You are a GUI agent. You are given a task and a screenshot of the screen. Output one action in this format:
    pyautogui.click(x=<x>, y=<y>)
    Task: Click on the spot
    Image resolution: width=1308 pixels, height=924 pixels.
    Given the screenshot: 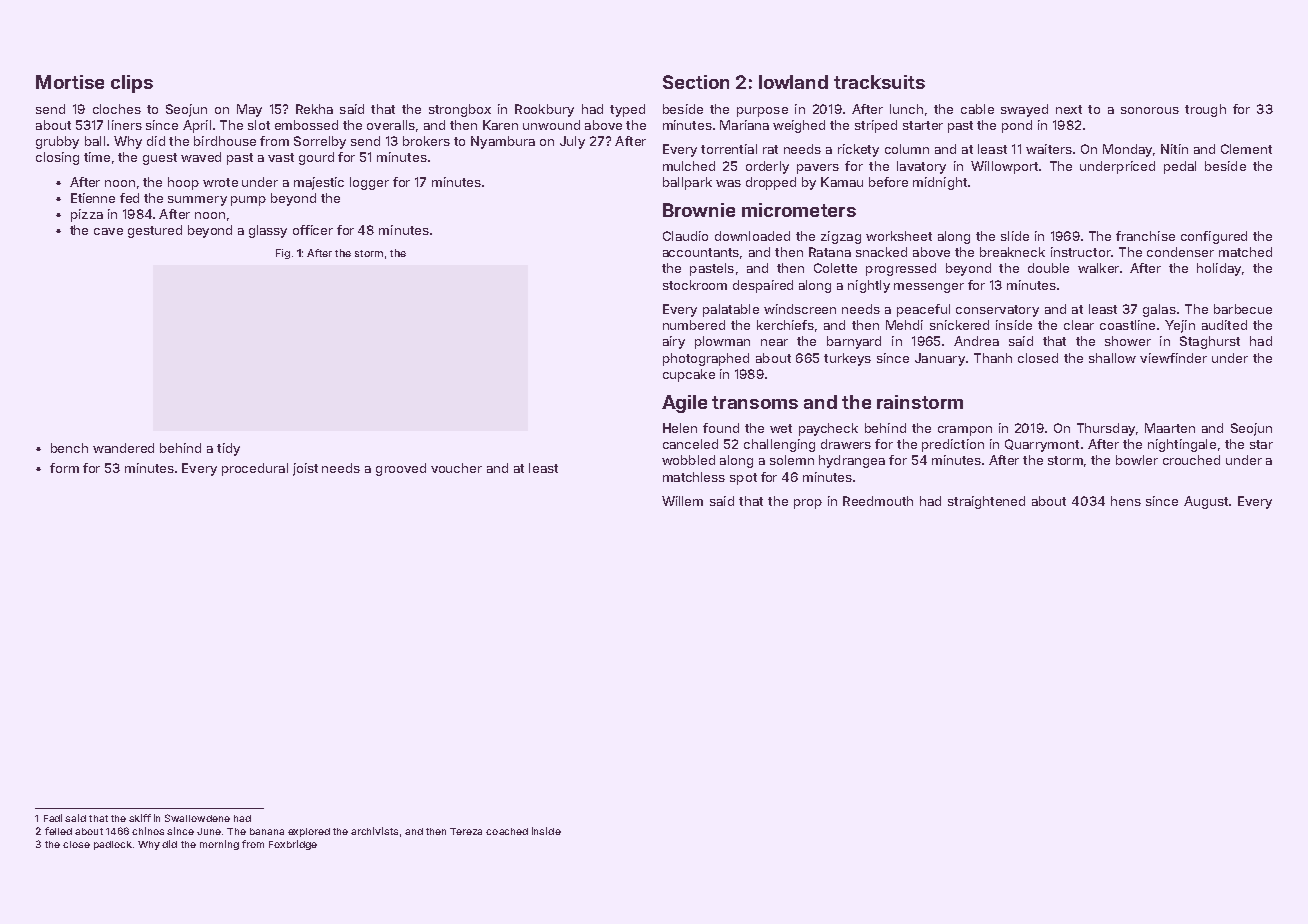 What is the action you would take?
    pyautogui.click(x=743, y=479)
